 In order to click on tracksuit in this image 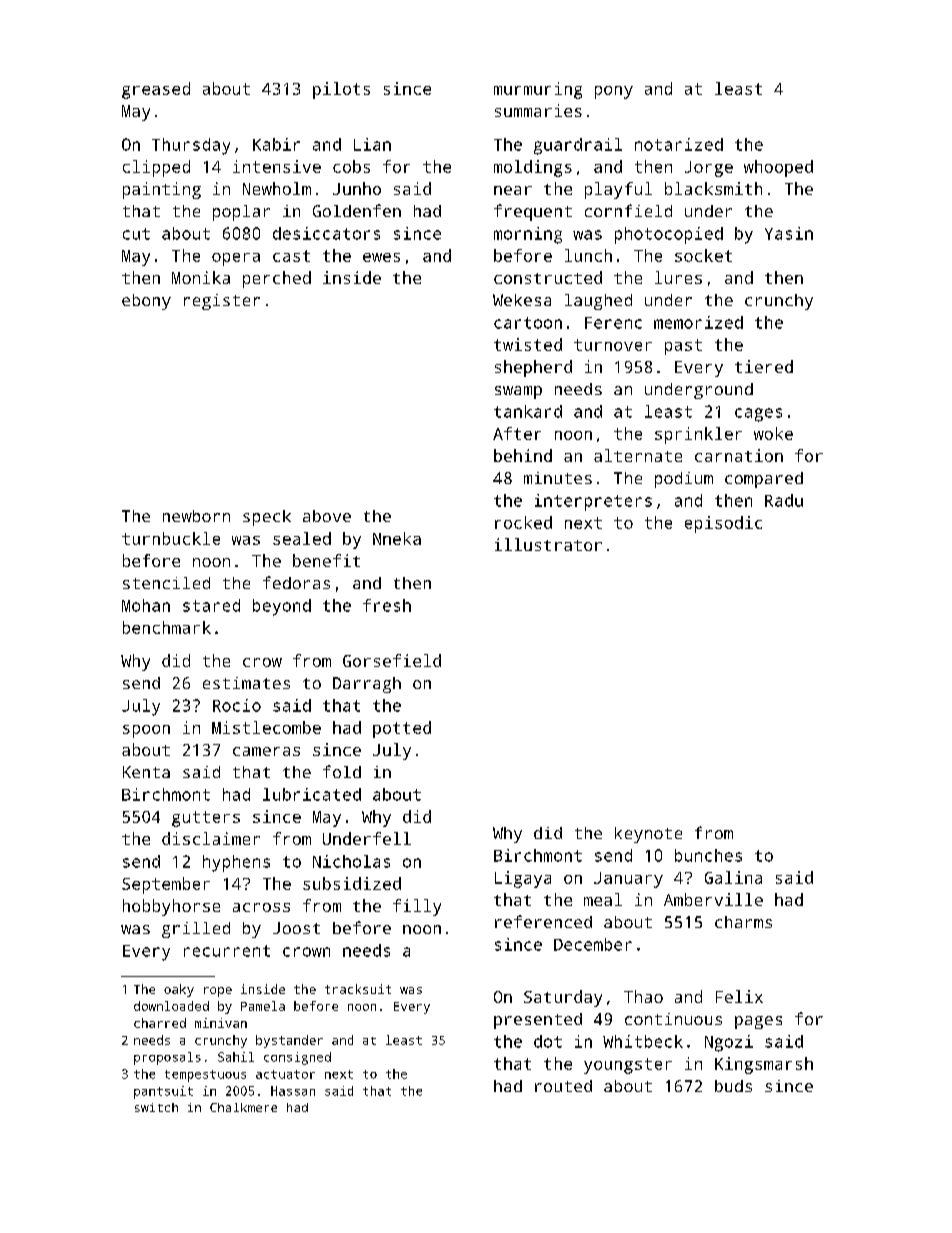, I will do `click(358, 989)`.
